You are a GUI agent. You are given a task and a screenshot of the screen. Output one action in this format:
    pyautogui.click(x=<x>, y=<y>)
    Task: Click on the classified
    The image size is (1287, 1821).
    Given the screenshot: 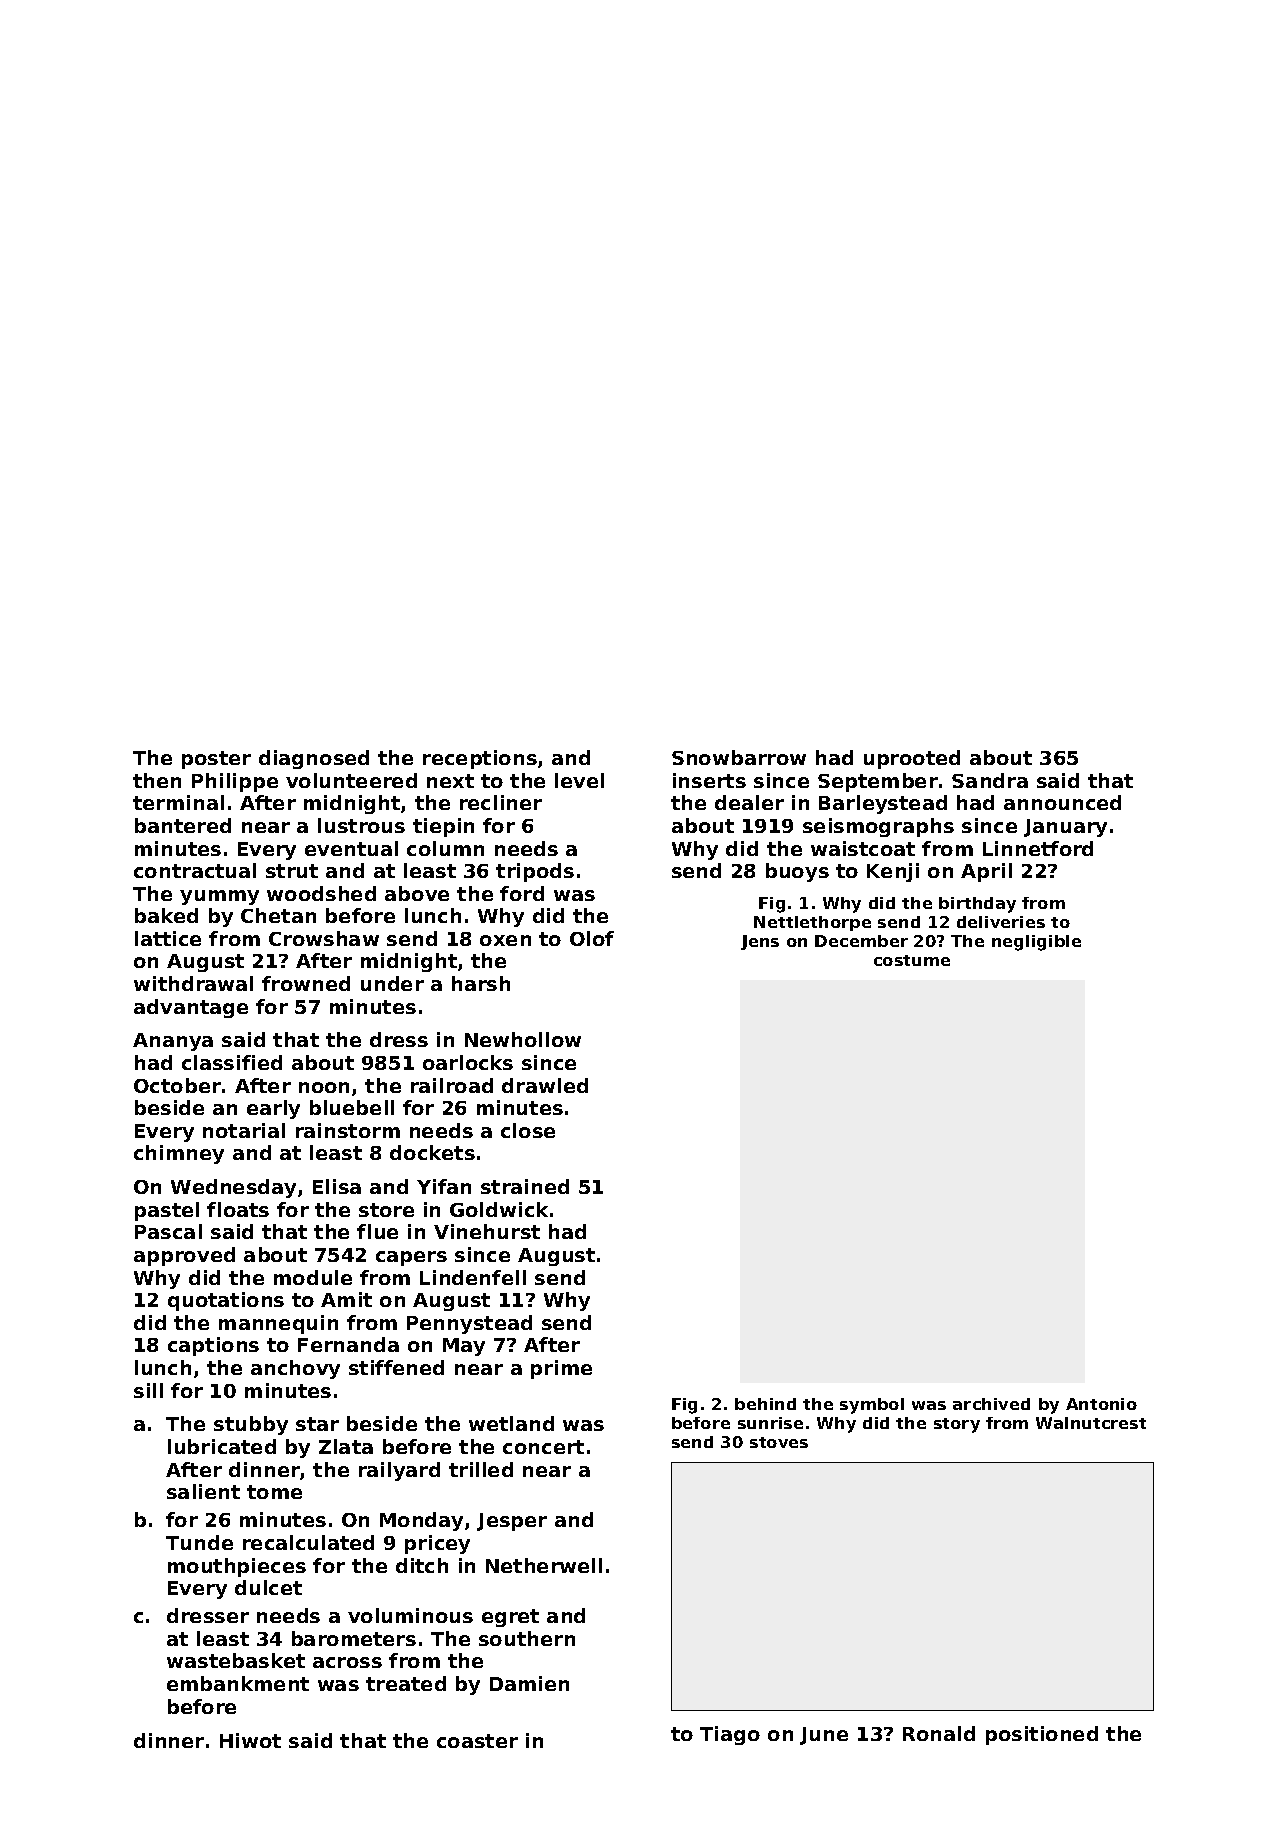 What is the action you would take?
    pyautogui.click(x=232, y=1062)
